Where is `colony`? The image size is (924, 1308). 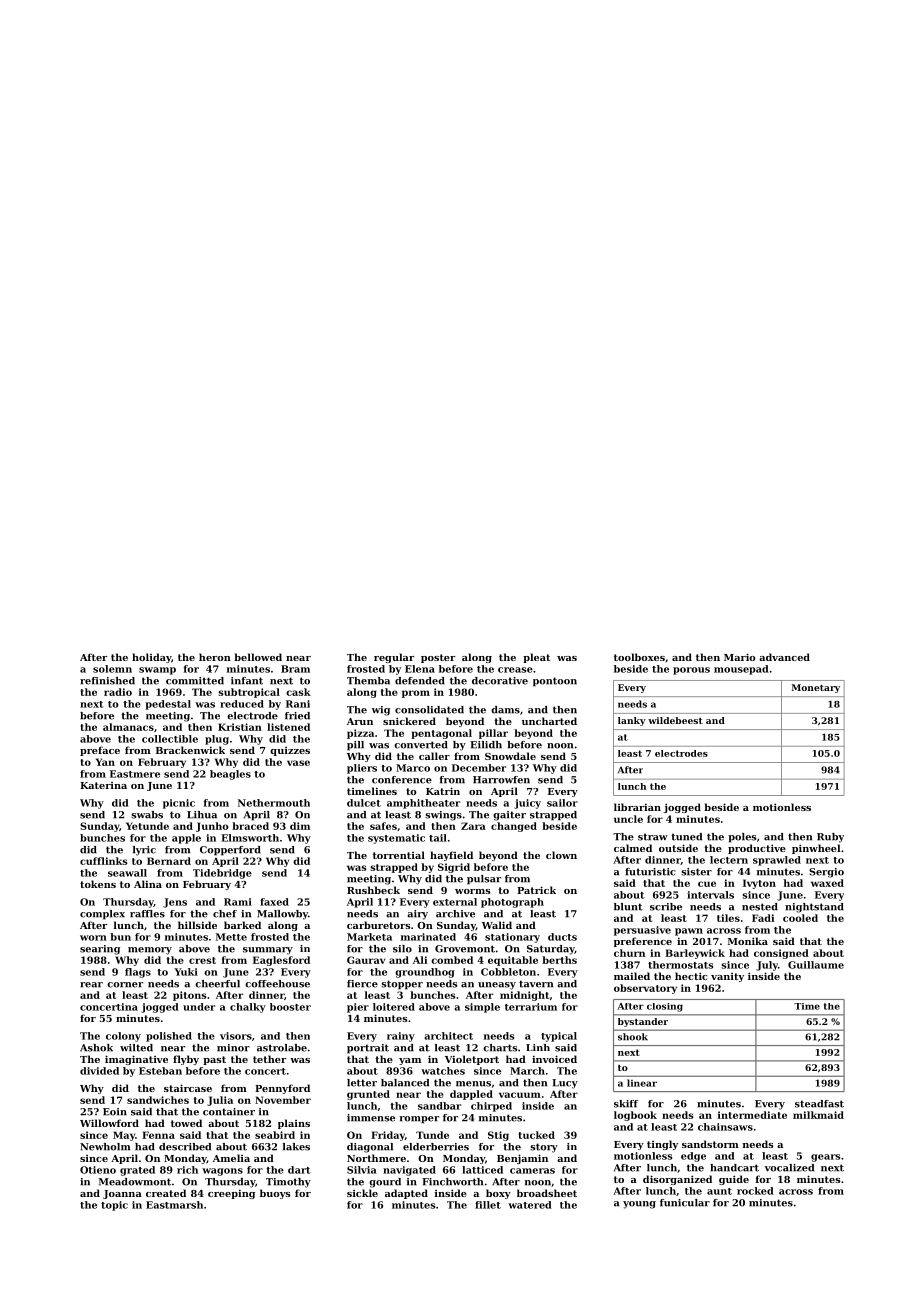
colony is located at coordinates (123, 1037).
